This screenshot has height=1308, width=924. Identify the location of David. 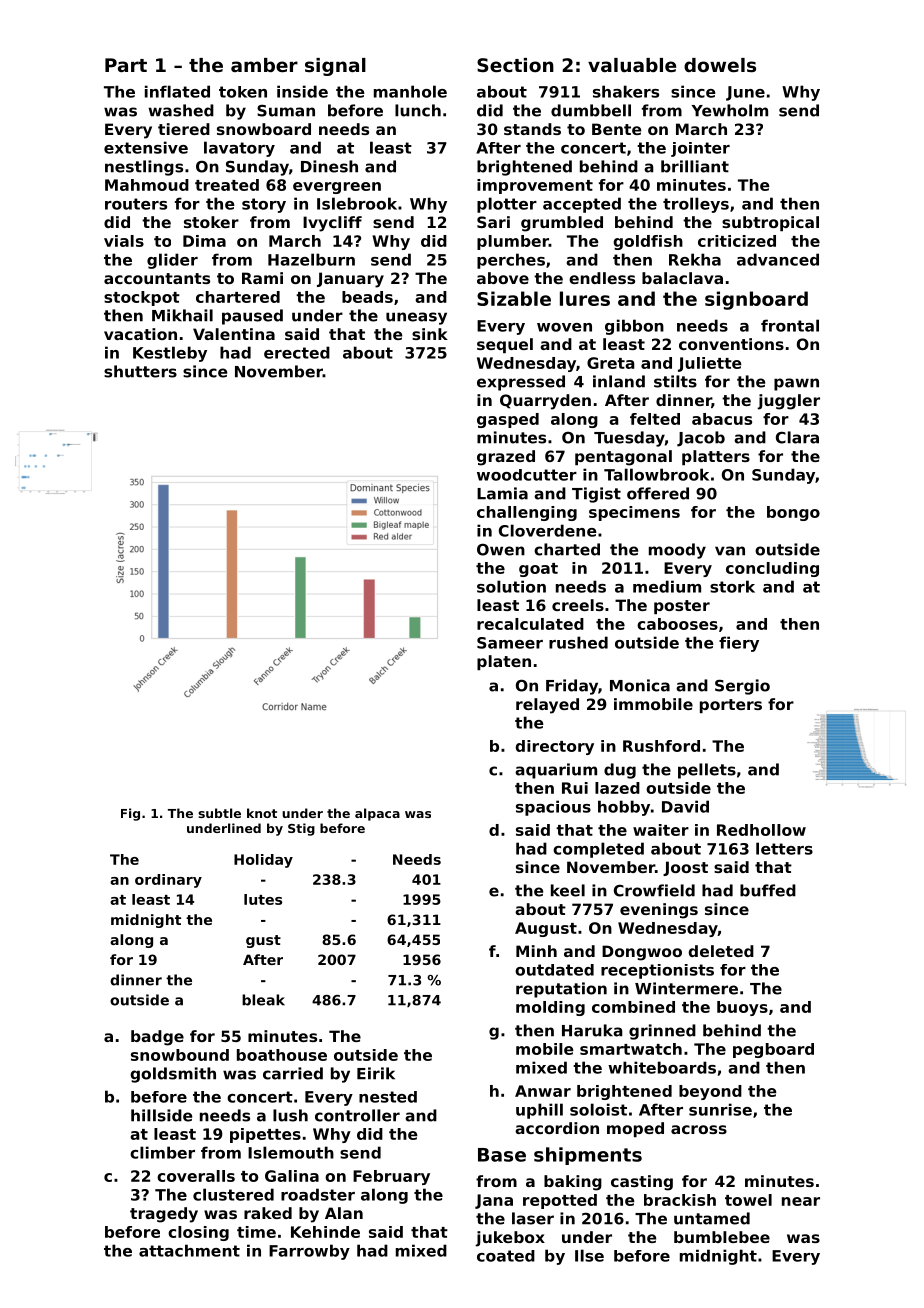
(685, 806).
